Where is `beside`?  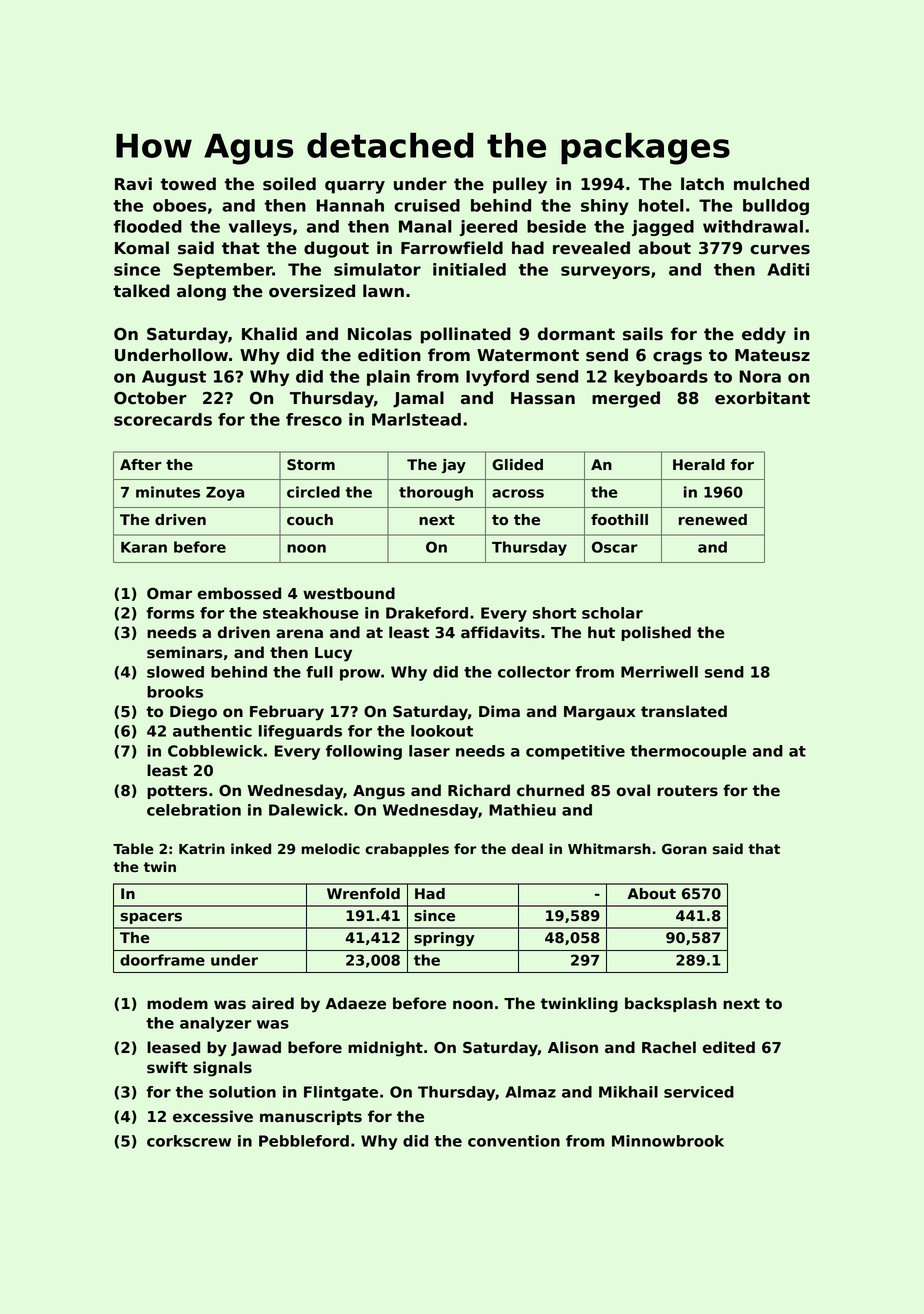 beside is located at coordinates (556, 226).
